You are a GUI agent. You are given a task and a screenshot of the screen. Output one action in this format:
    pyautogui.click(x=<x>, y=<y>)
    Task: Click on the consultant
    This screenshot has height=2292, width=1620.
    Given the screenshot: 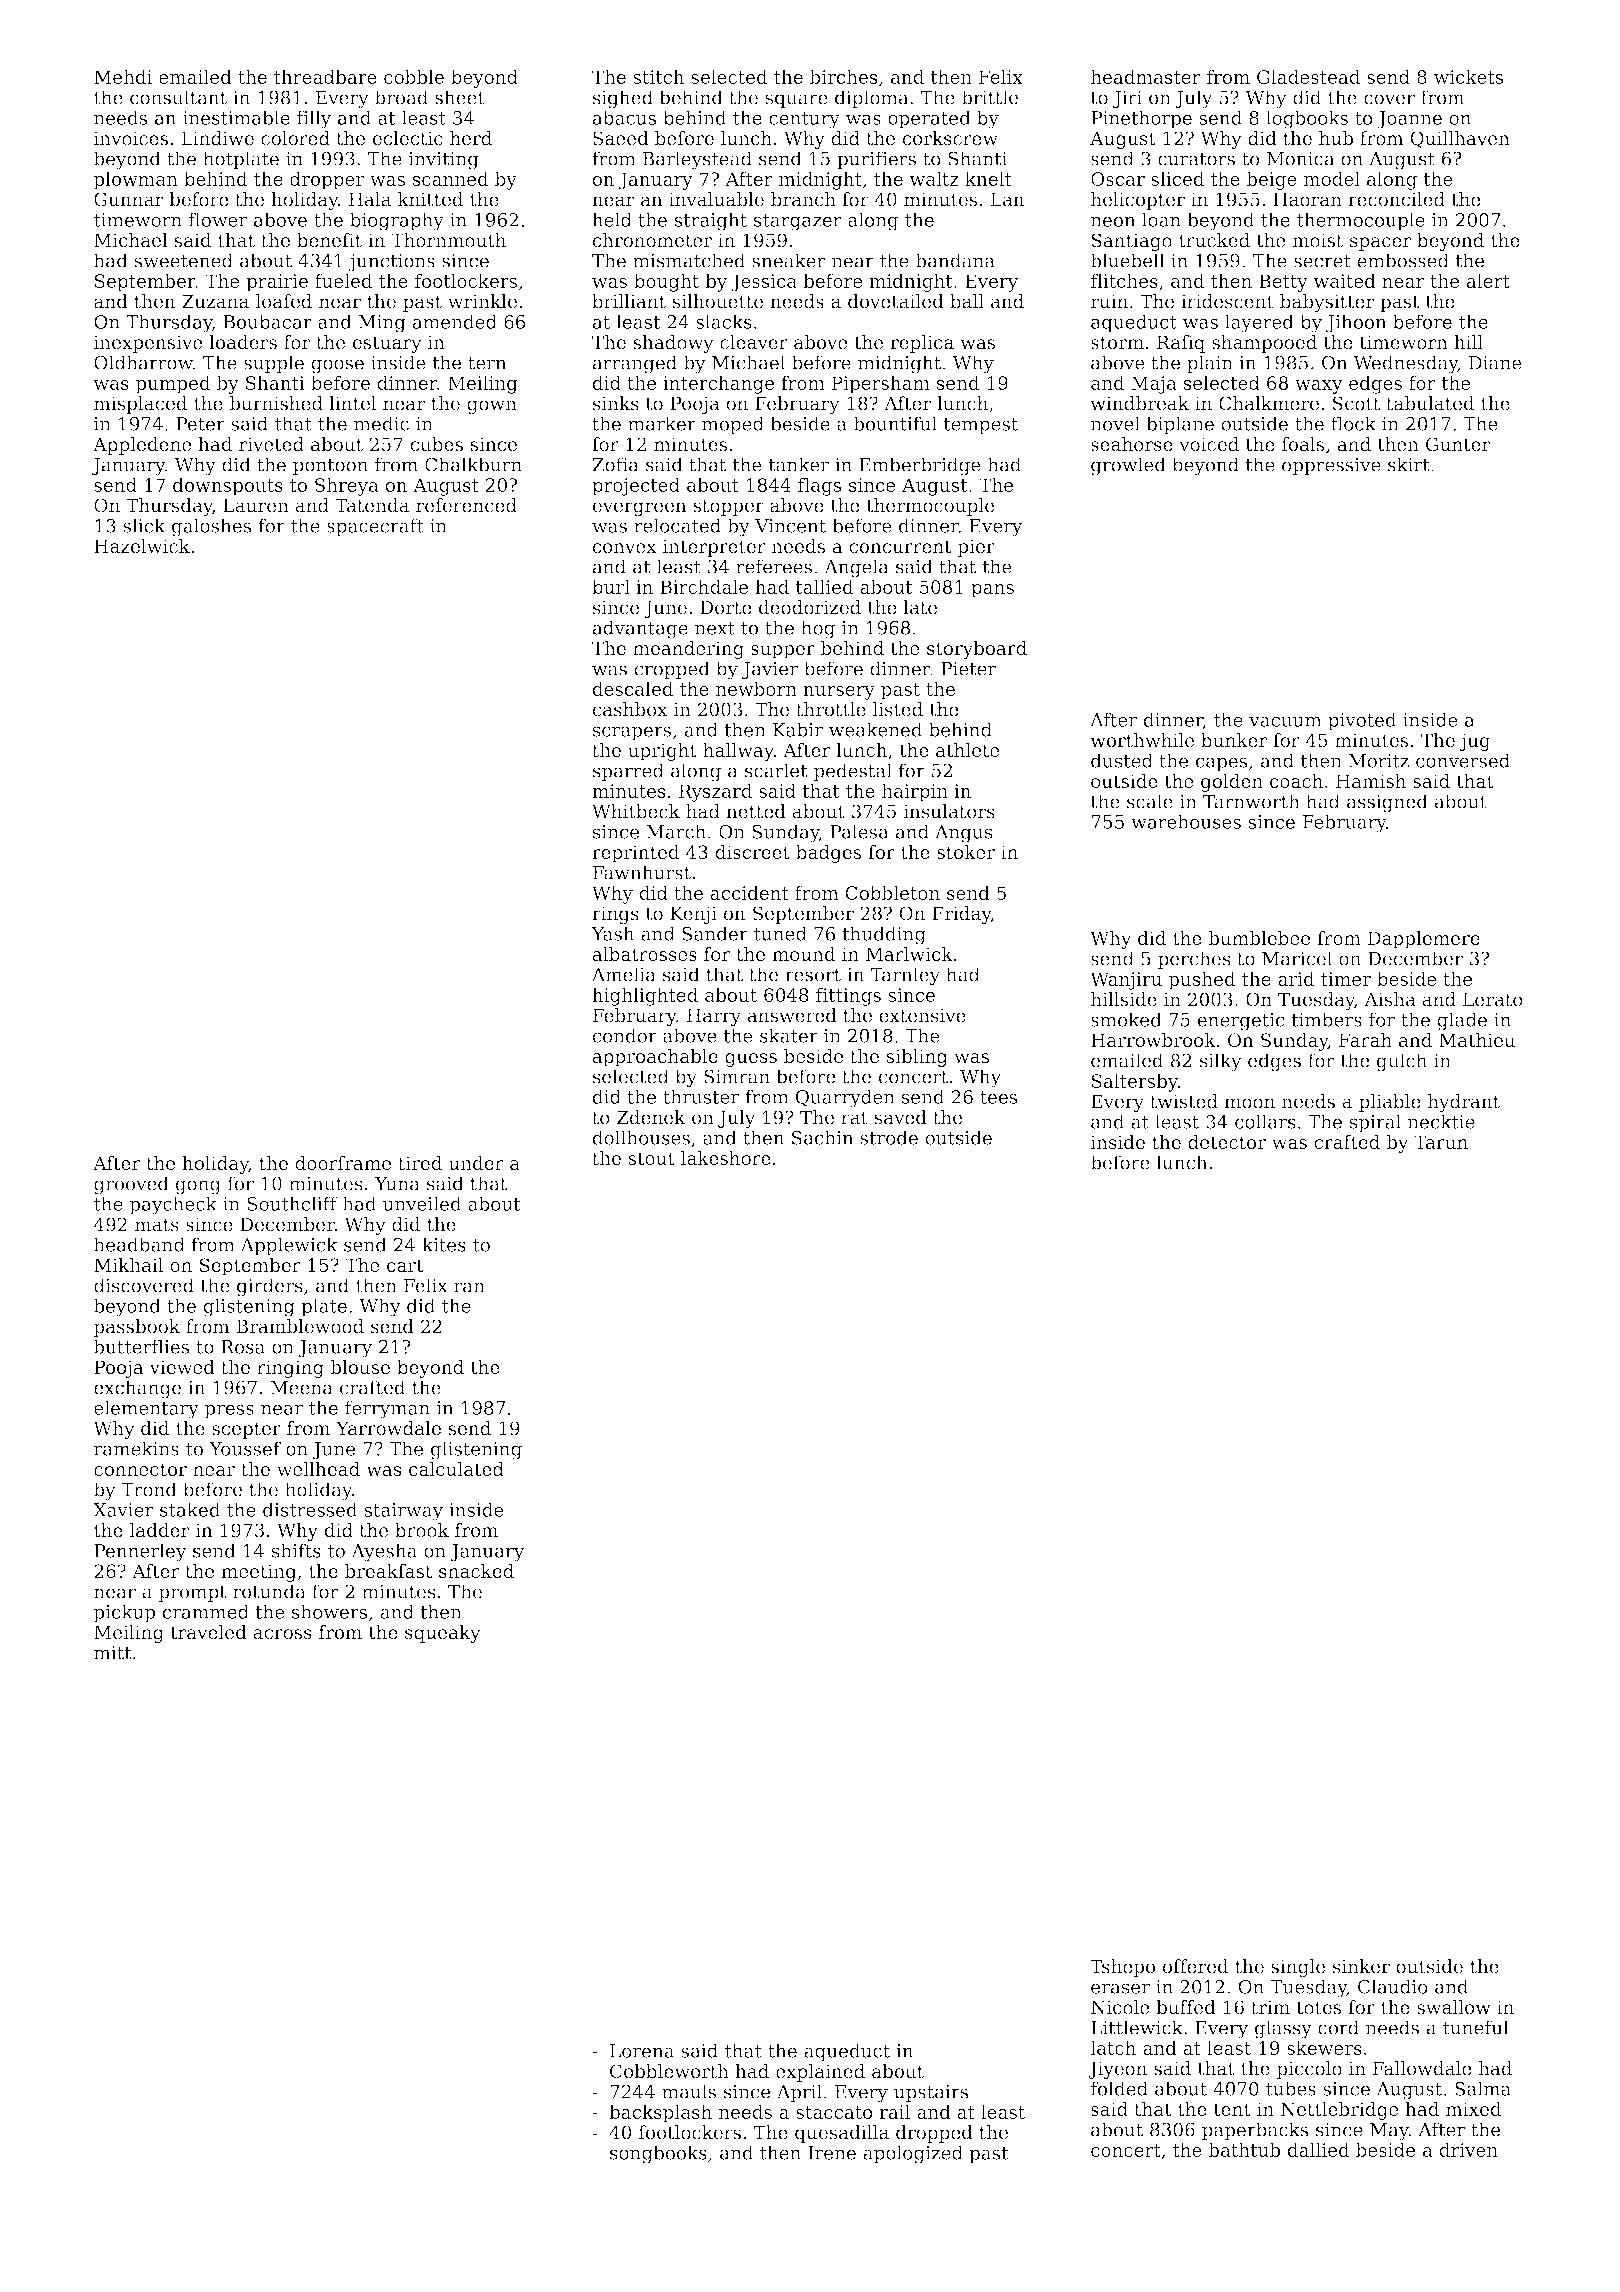 What is the action you would take?
    pyautogui.click(x=178, y=97)
